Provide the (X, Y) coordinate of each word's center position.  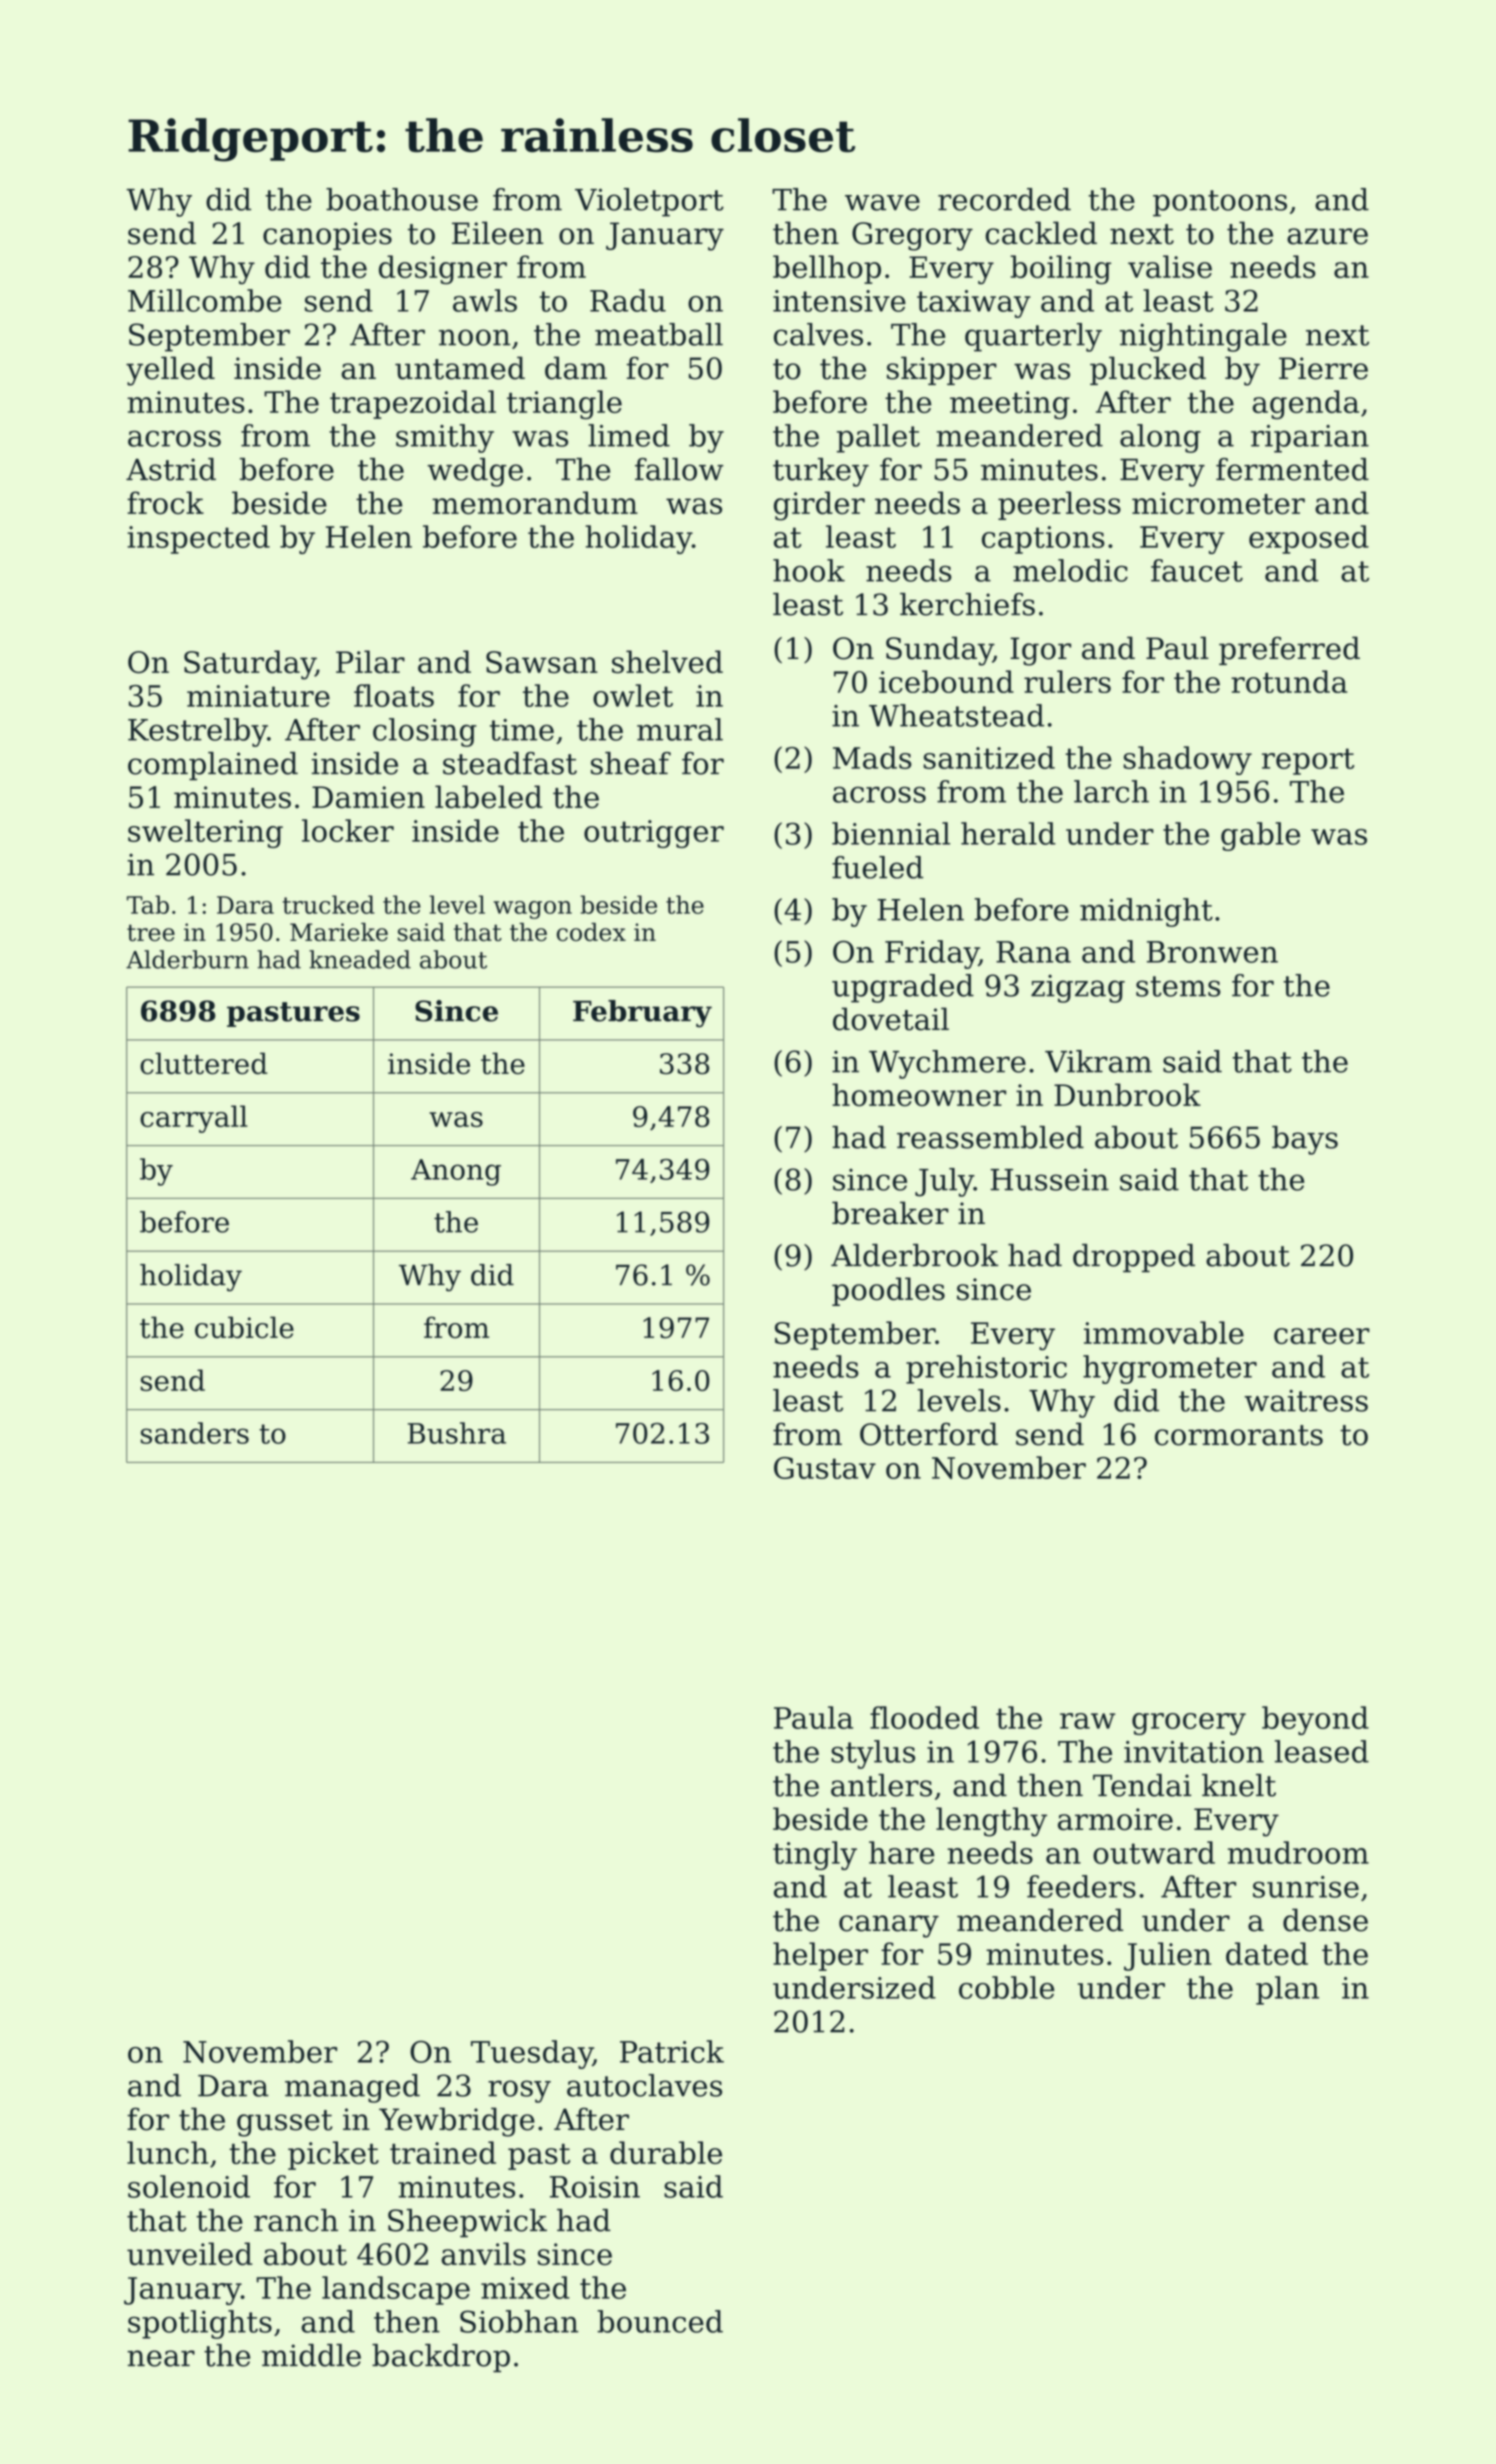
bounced (660, 2321)
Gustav (825, 1468)
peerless (1059, 505)
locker (348, 830)
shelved (667, 662)
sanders (195, 1433)
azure (1327, 236)
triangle (564, 405)
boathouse (402, 199)
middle (311, 2355)
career (1322, 1336)
